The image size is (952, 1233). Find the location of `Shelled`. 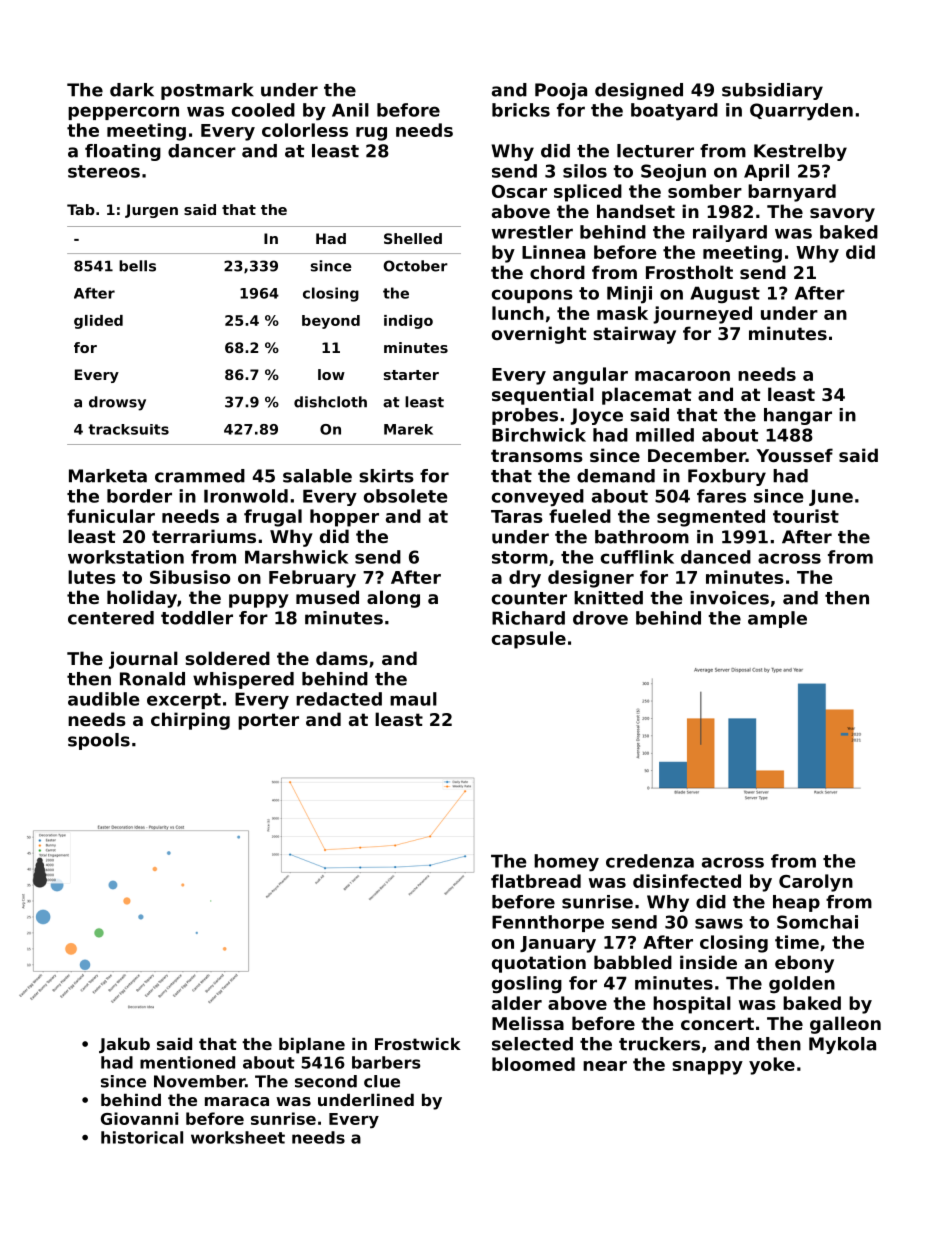

Shelled is located at coordinates (413, 238).
